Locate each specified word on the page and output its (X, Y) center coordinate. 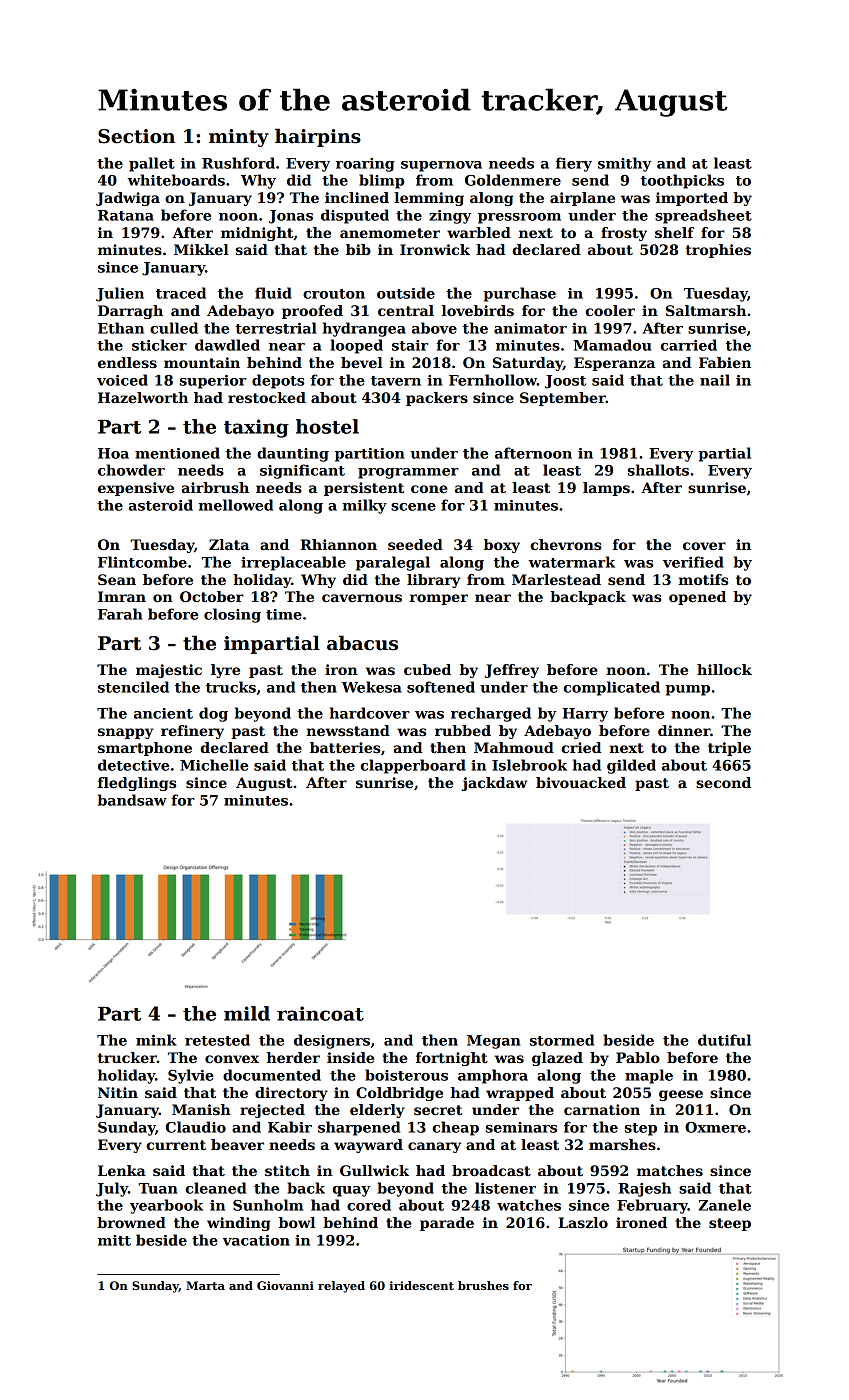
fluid (273, 293)
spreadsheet (703, 216)
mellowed (235, 505)
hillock (724, 669)
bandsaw (132, 800)
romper (439, 599)
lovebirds (478, 310)
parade (447, 1224)
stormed (562, 1040)
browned (131, 1222)
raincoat (320, 1013)
